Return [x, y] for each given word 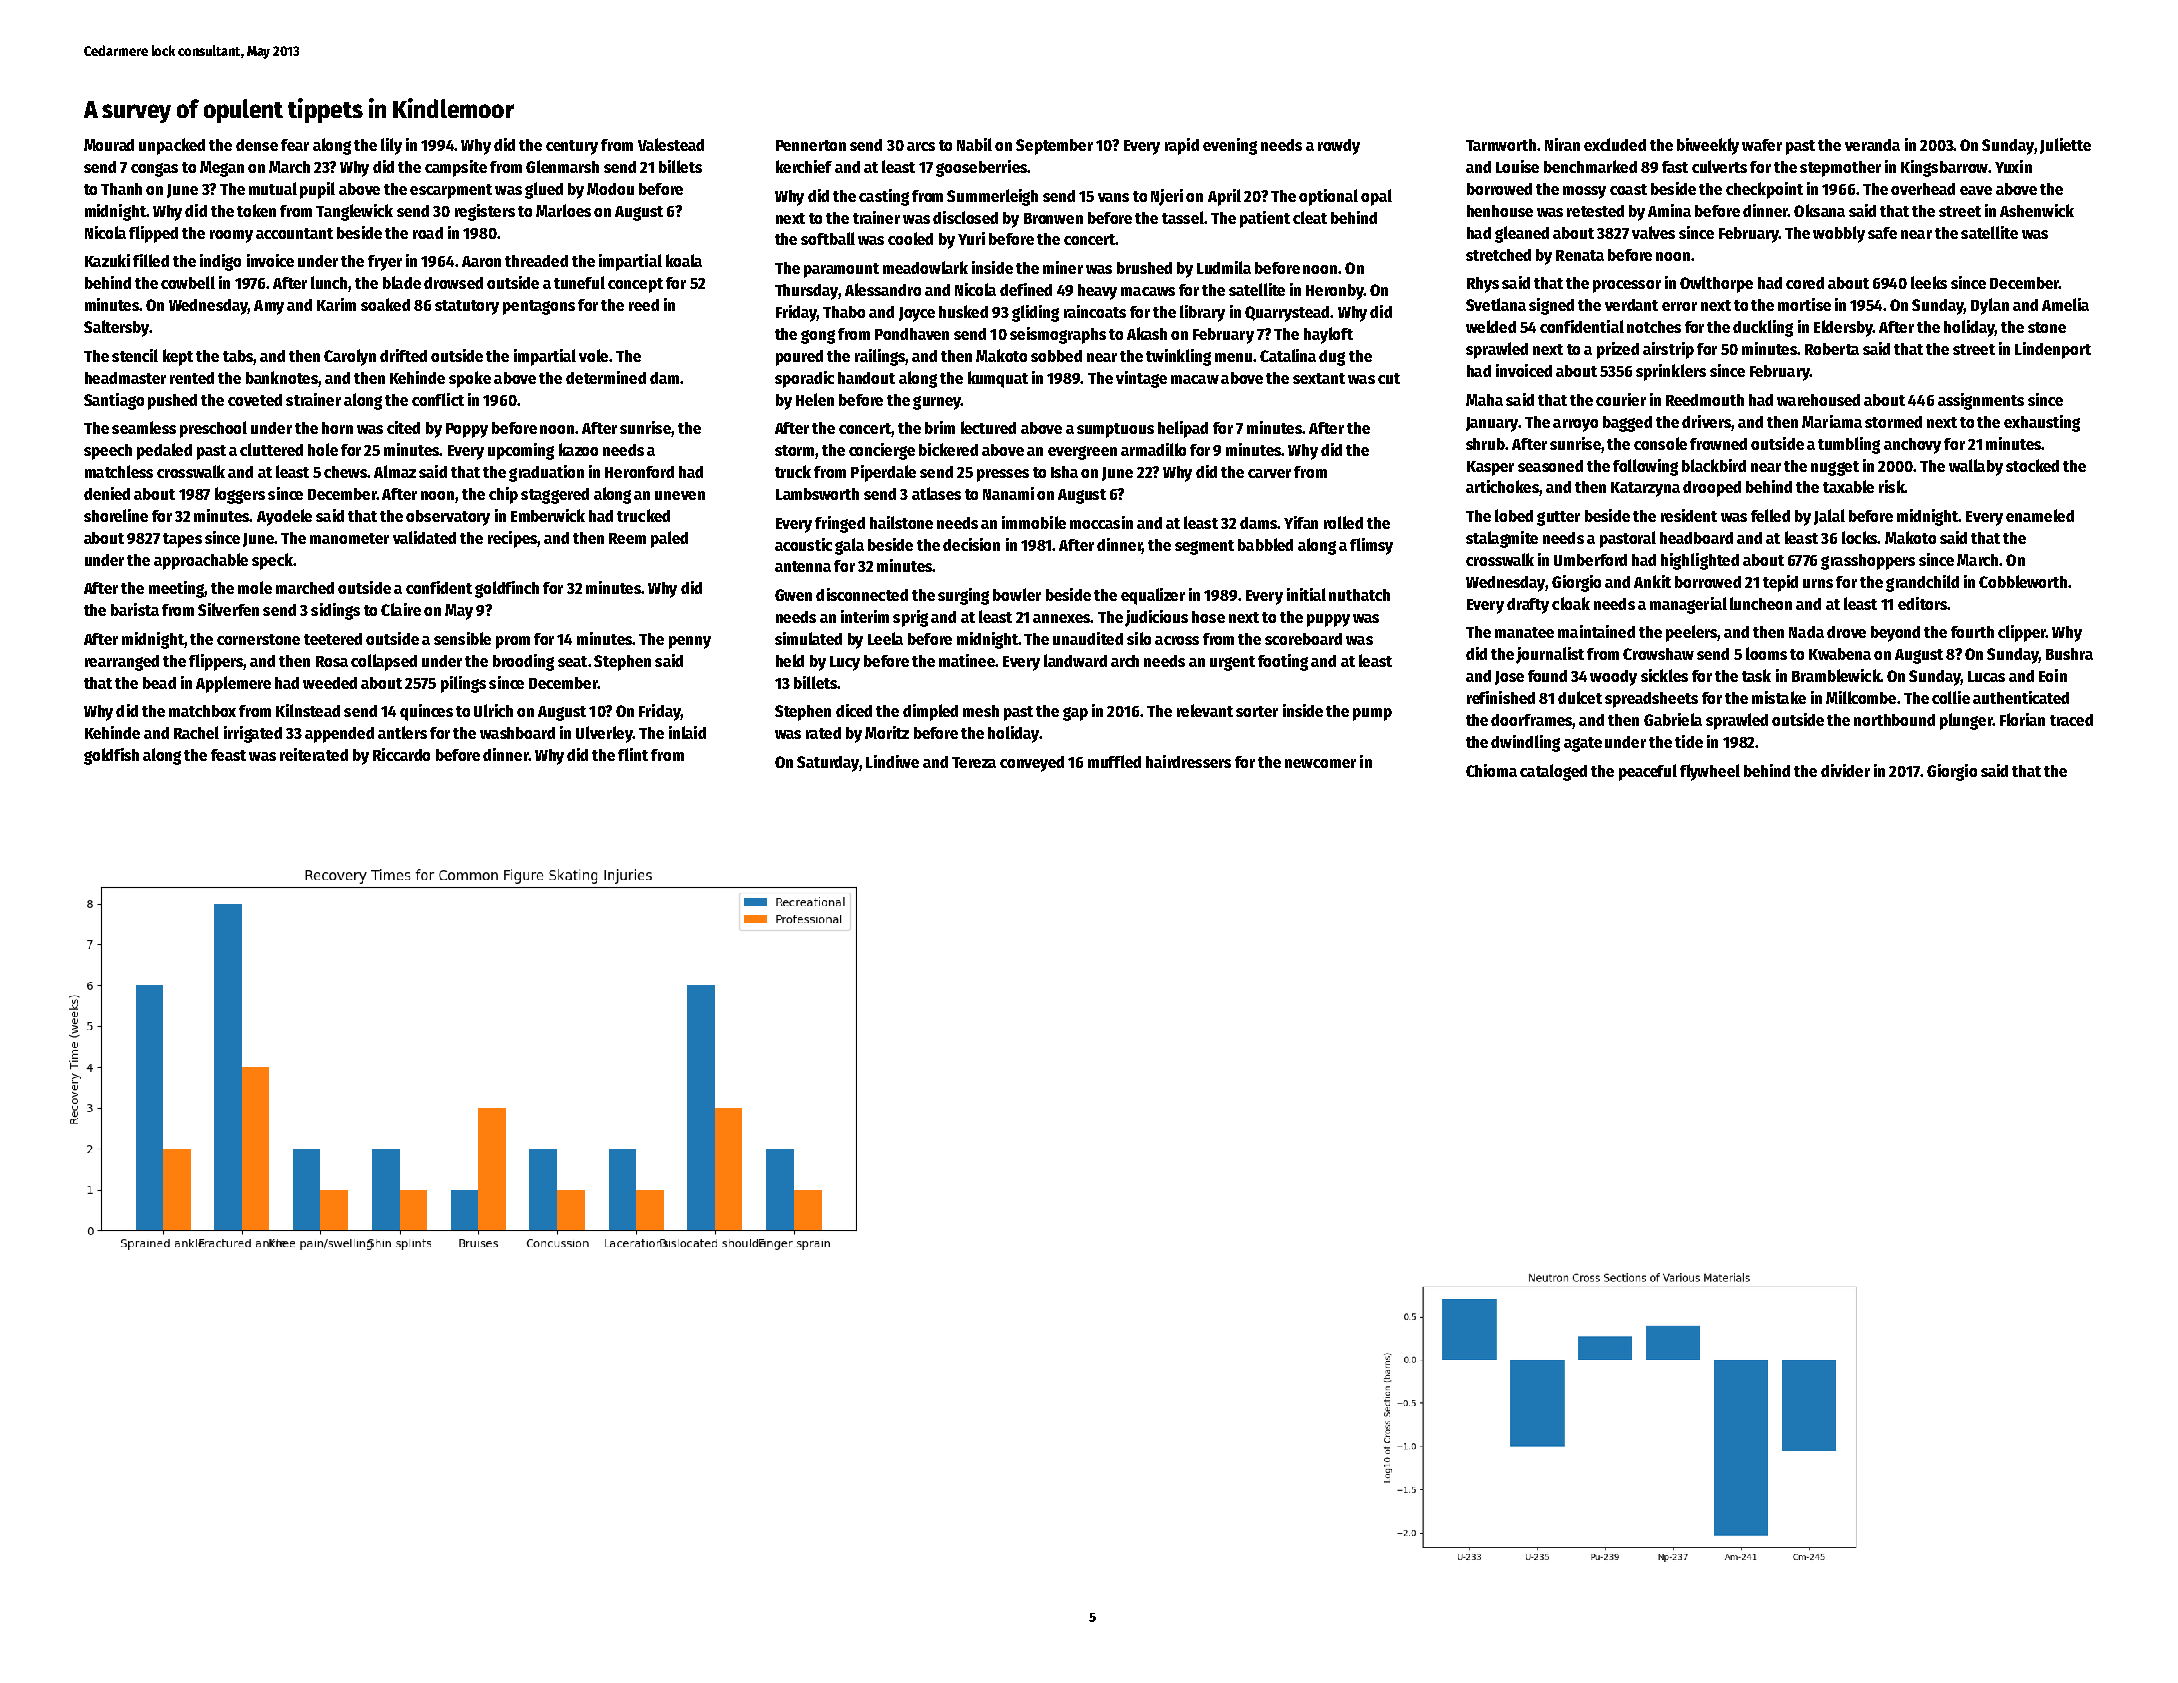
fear [295, 145]
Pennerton [811, 145]
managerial [1688, 605]
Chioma [1491, 770]
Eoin [2053, 675]
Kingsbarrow [1944, 168]
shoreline [116, 515]
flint [633, 754]
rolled [1343, 522]
